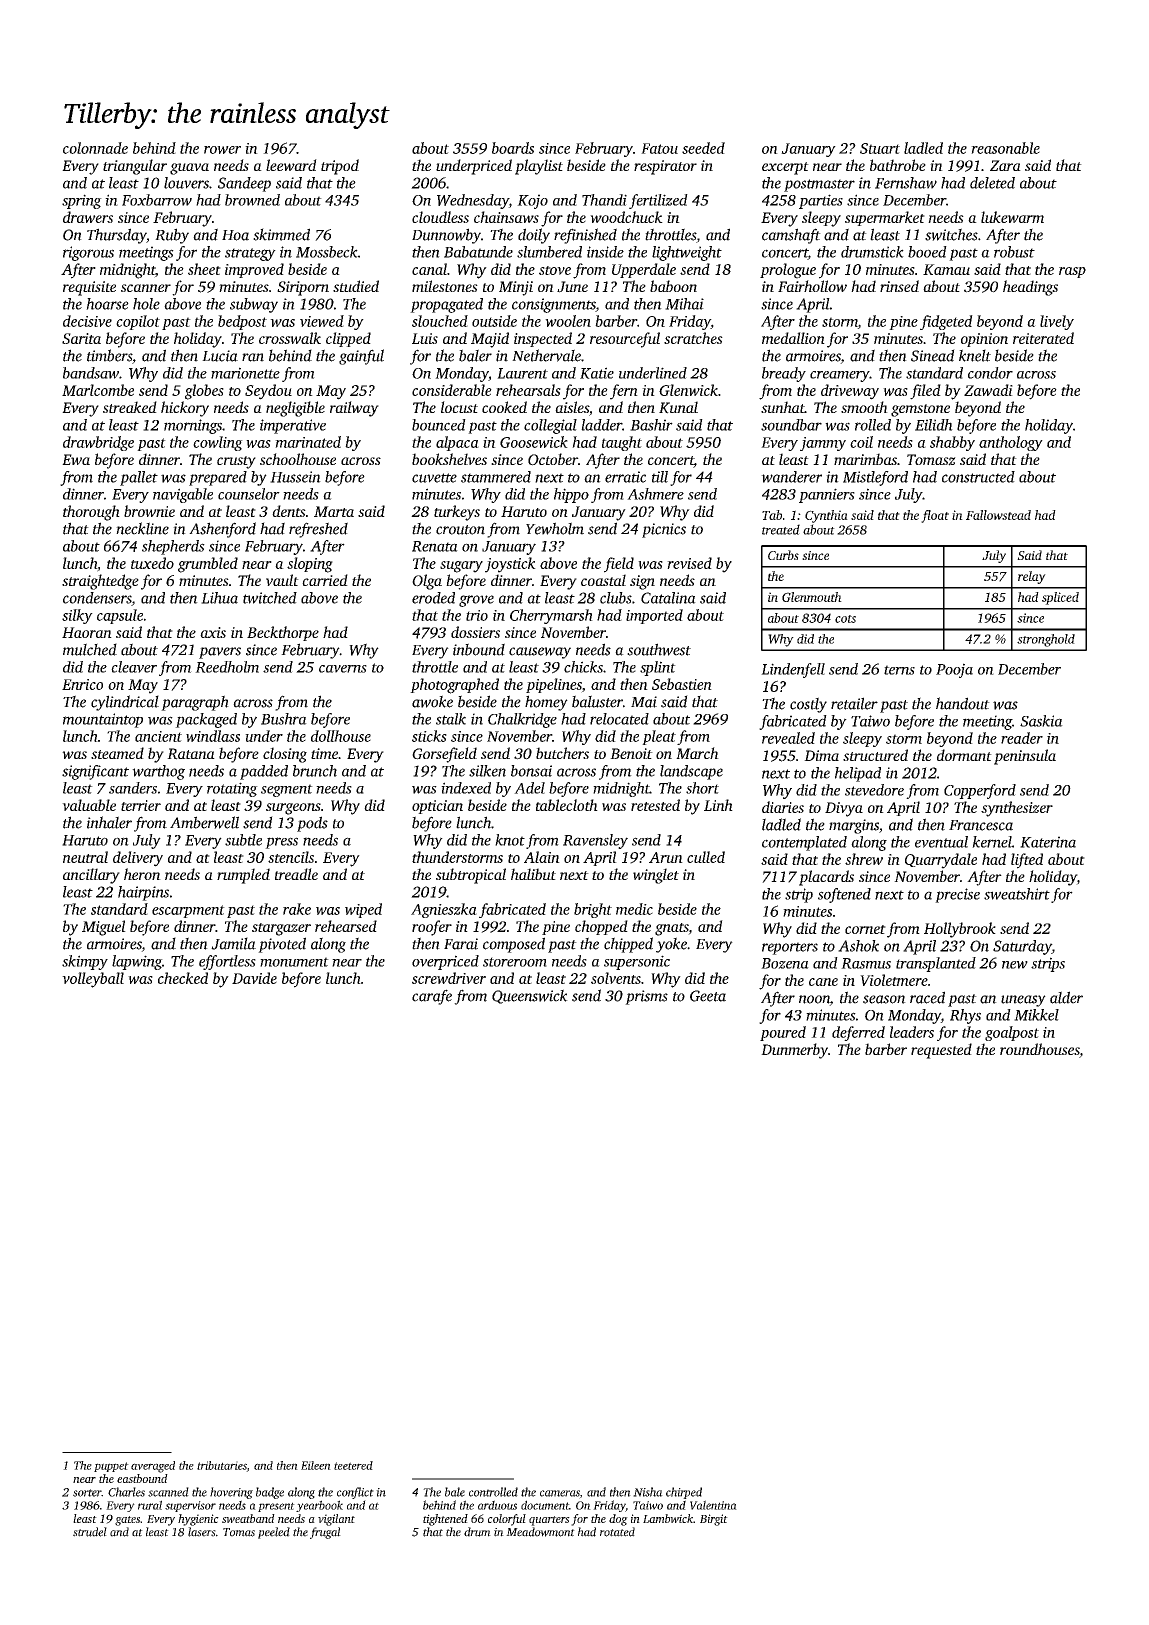 This image has width=1149, height=1625. I want to click on reasonable, so click(1005, 148).
